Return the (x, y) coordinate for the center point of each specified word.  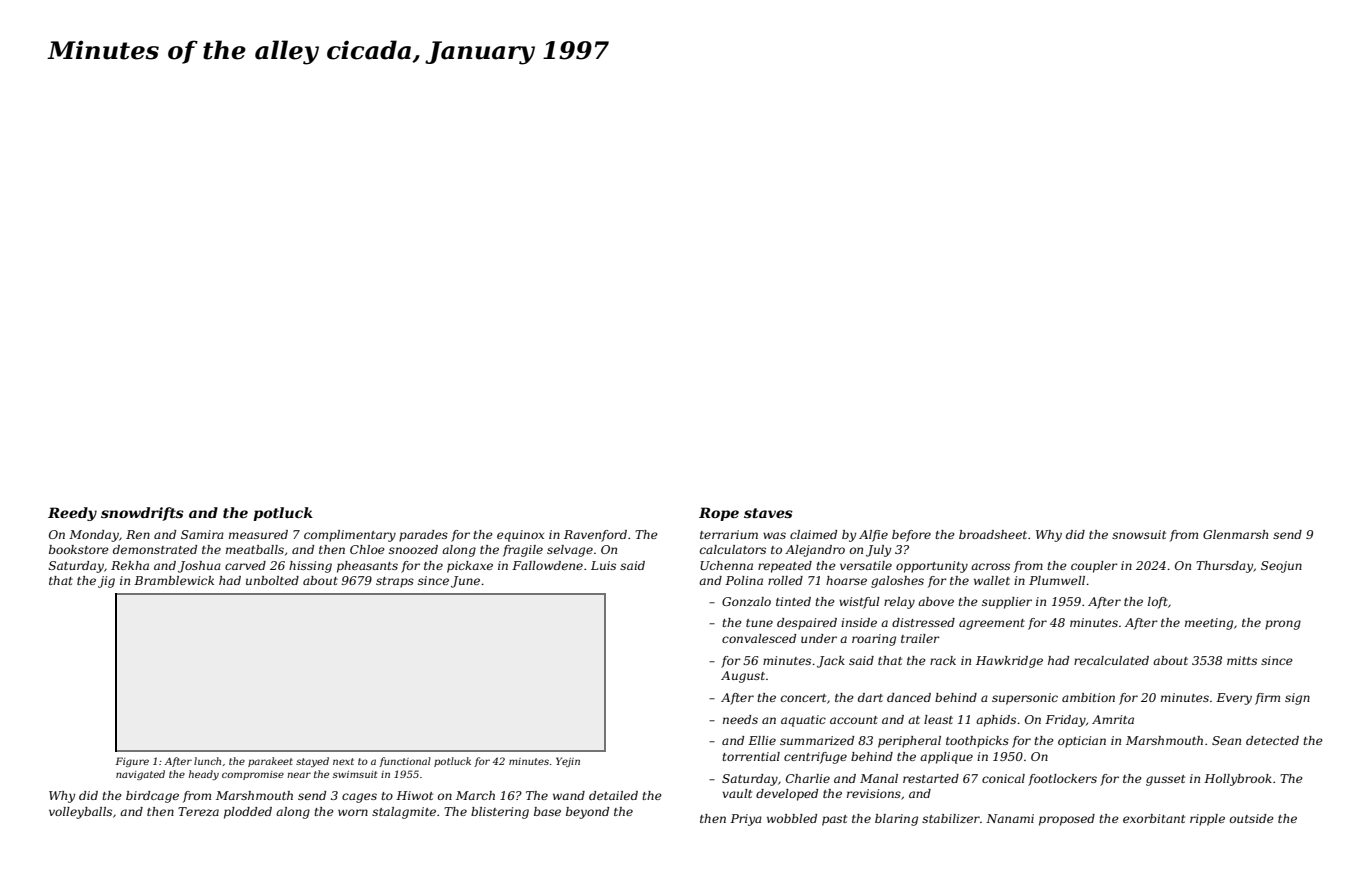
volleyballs (80, 813)
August (743, 677)
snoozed (413, 549)
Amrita (1113, 719)
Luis (603, 565)
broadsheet (993, 534)
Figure (132, 762)
